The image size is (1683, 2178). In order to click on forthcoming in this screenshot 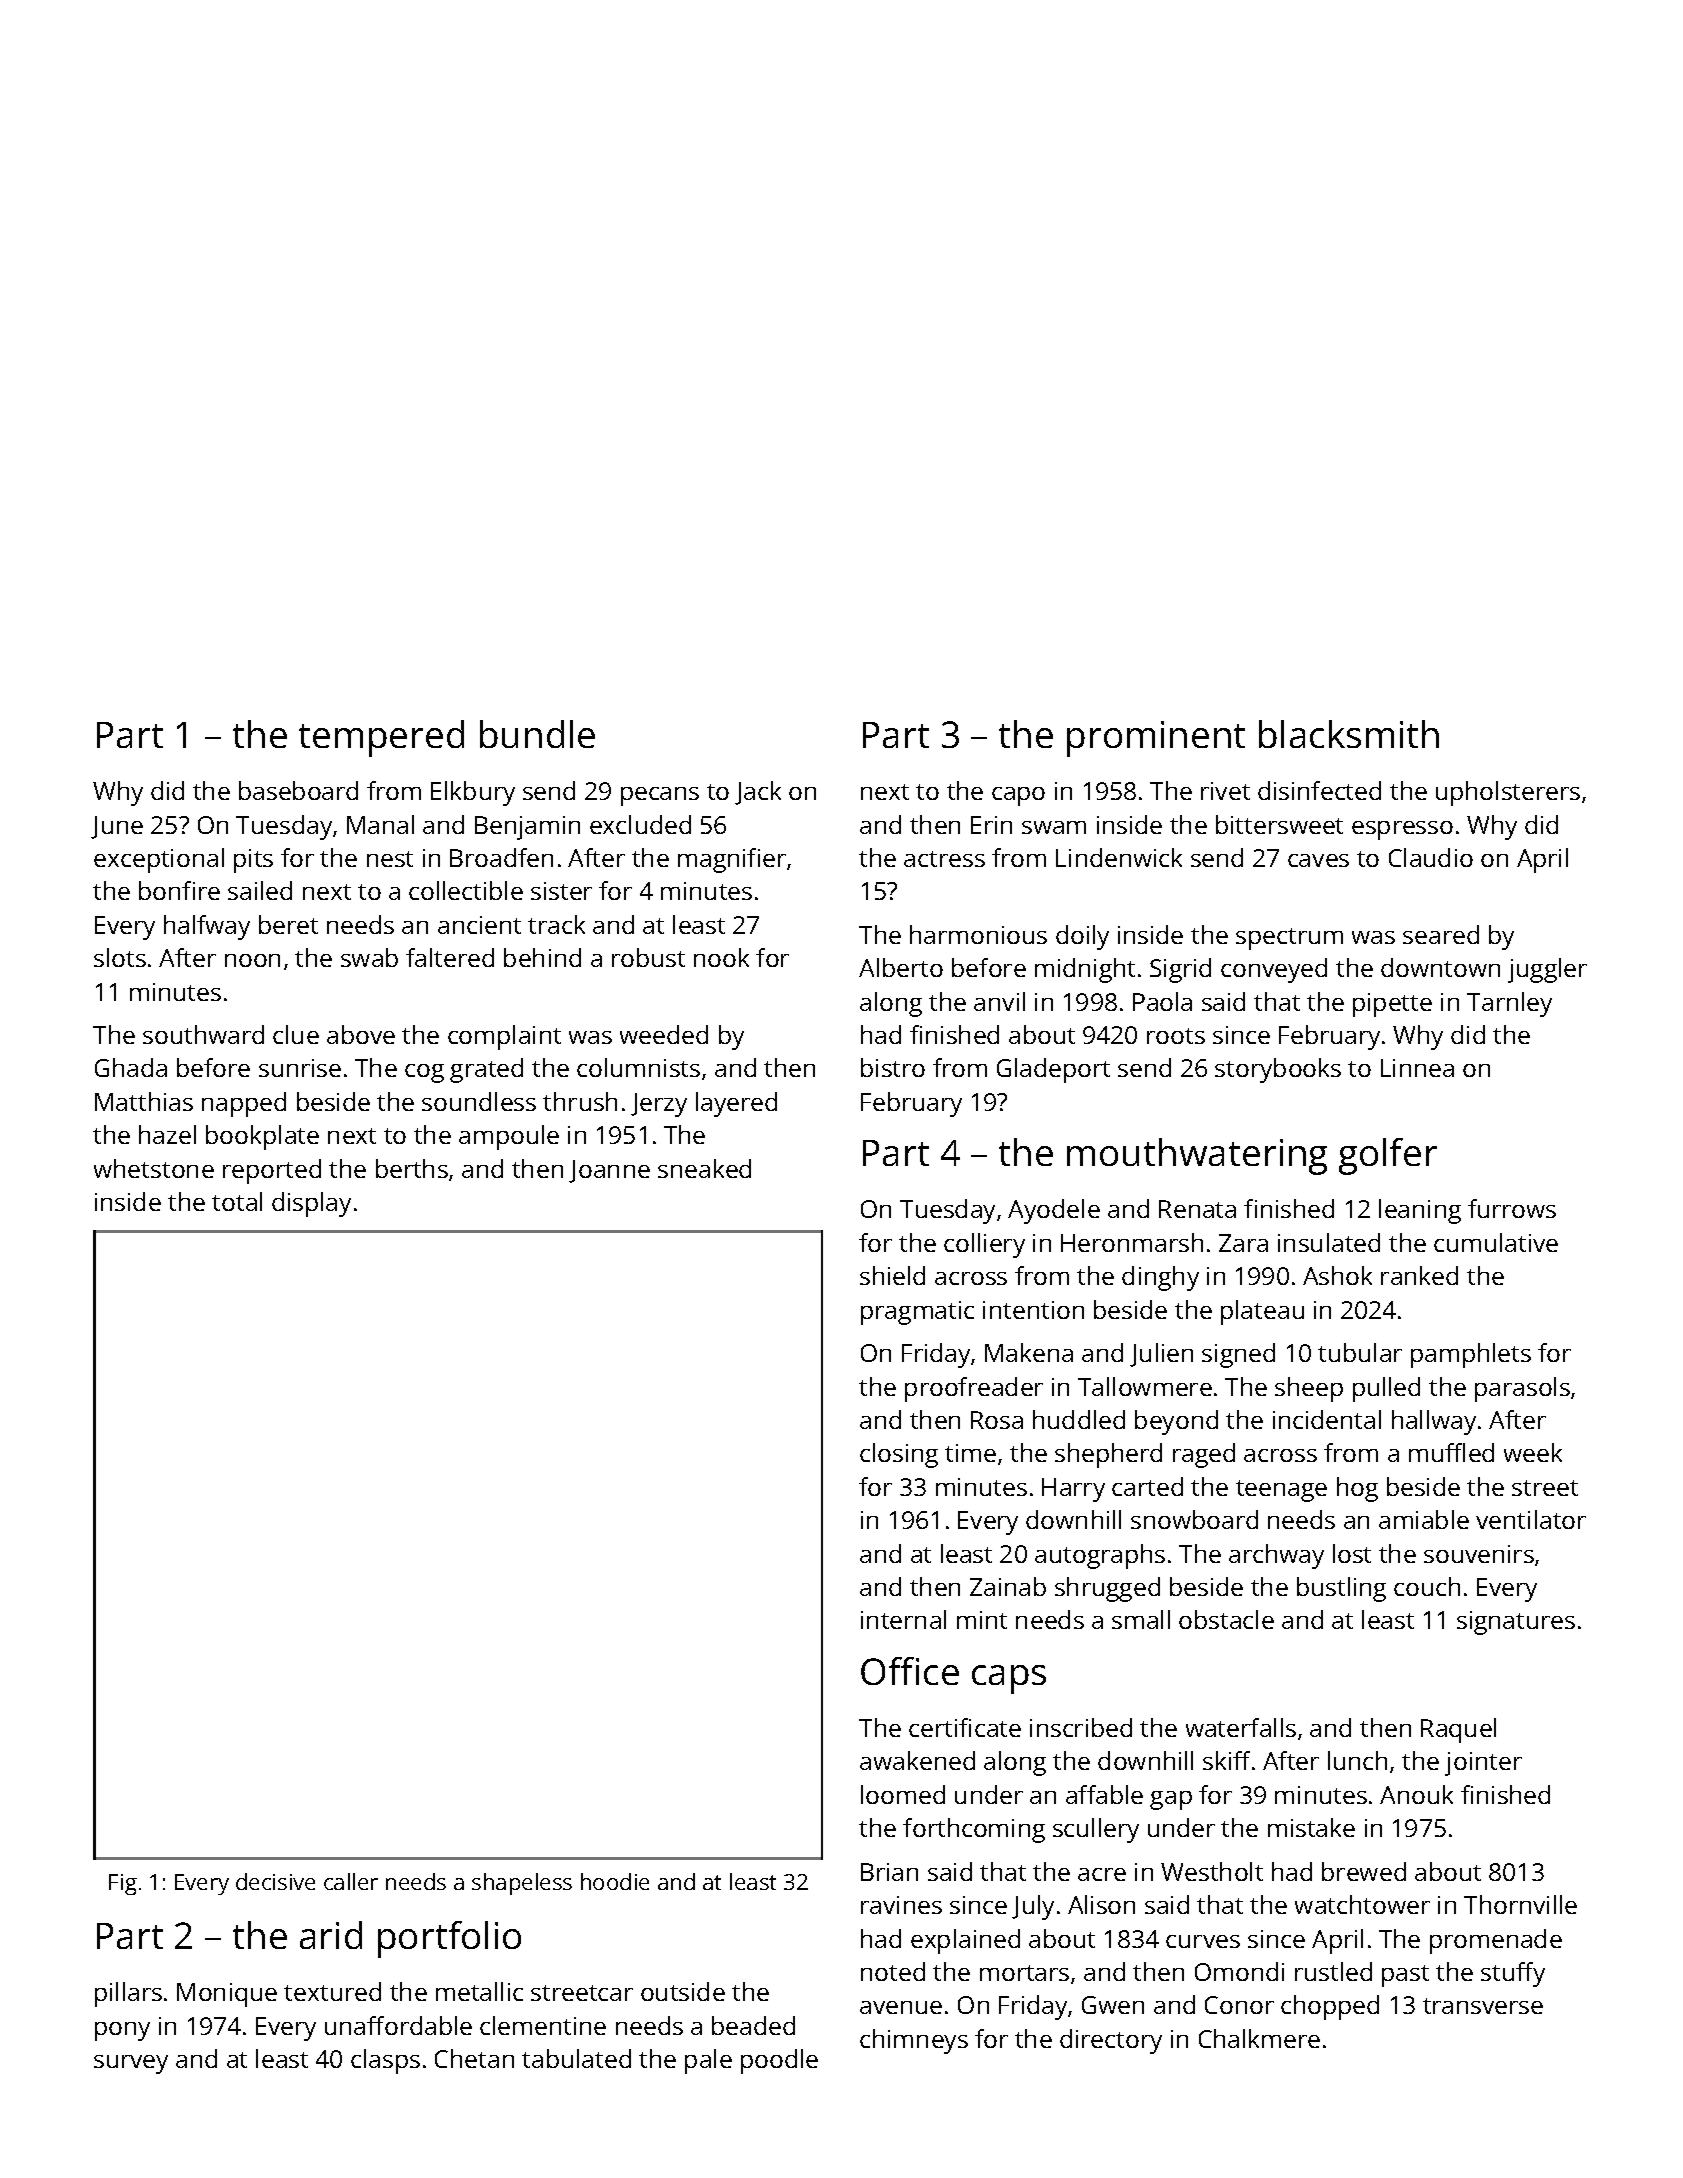, I will do `click(974, 1830)`.
